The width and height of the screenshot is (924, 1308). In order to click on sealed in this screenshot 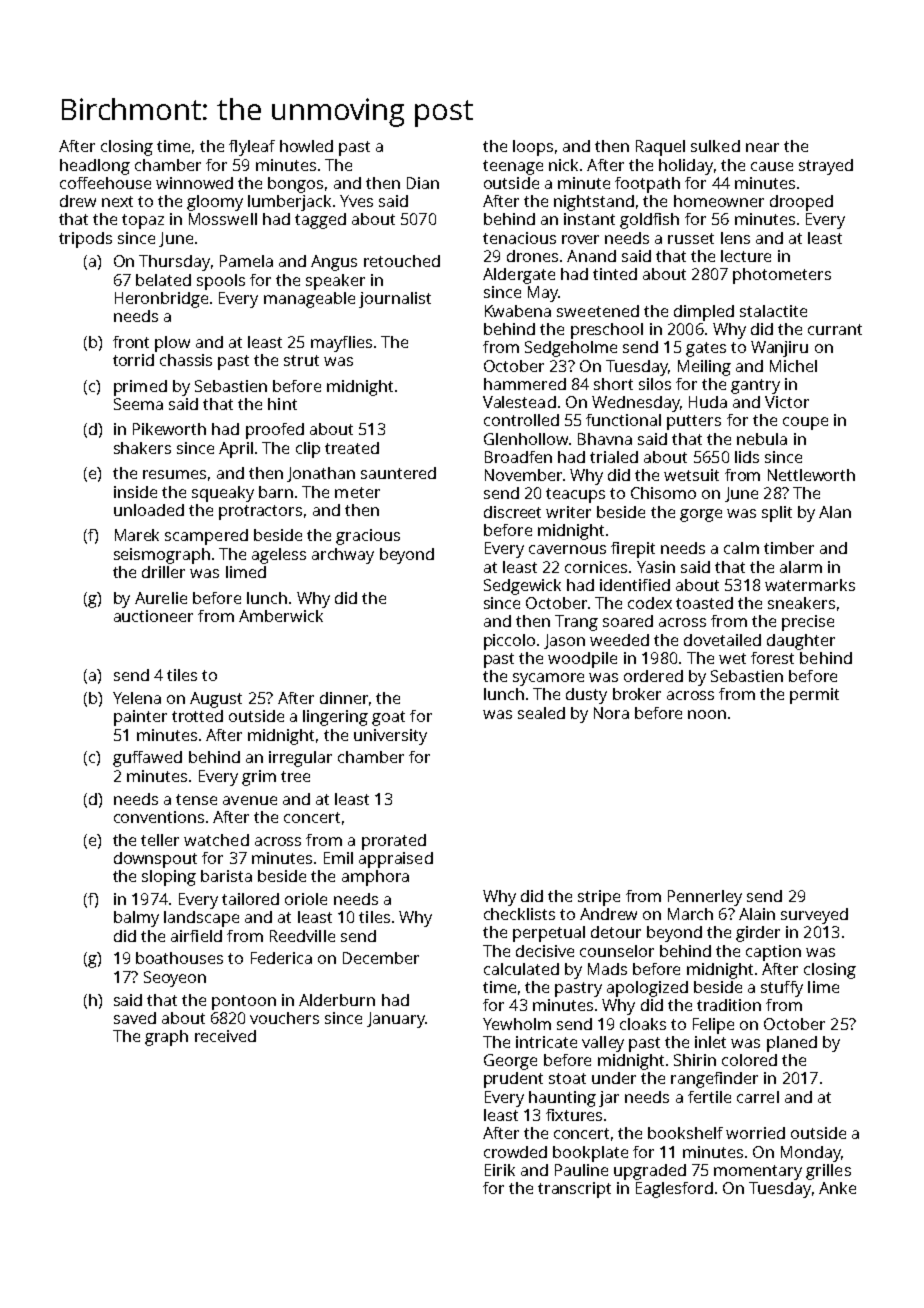, I will do `click(541, 713)`.
